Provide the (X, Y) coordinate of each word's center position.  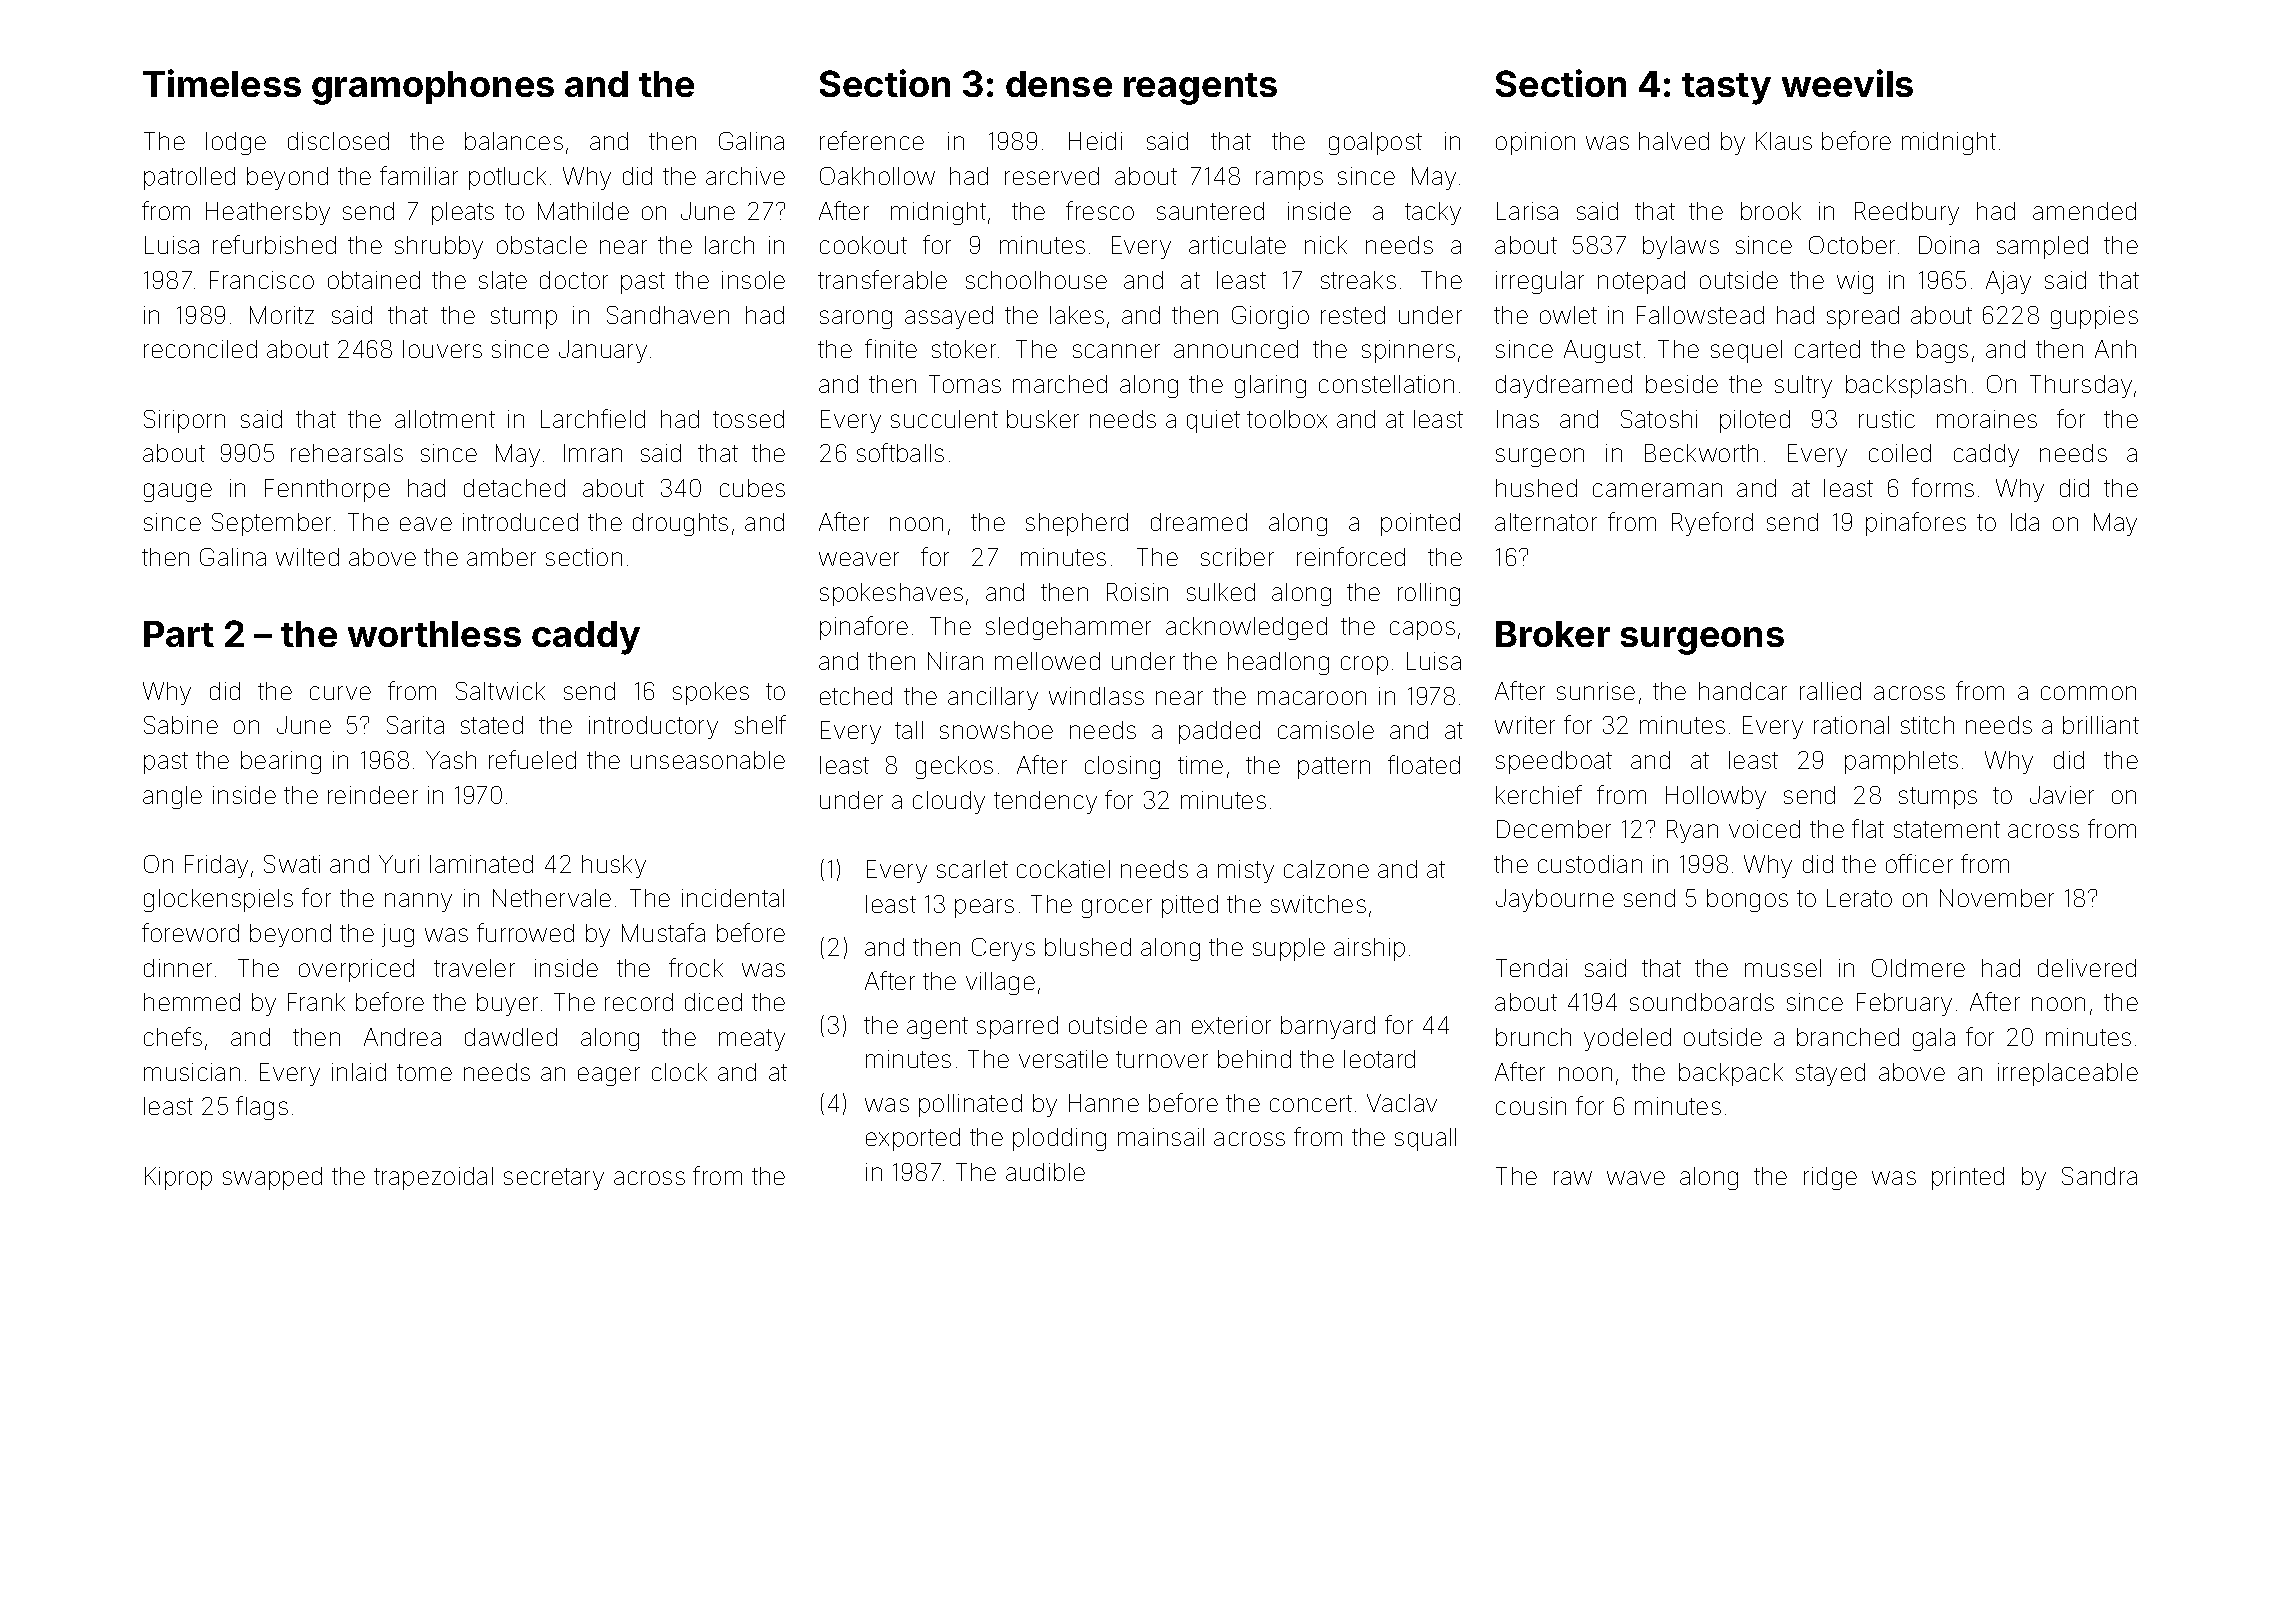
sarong (856, 319)
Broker (1553, 634)
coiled (1900, 453)
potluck (507, 178)
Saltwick (500, 691)
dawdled (511, 1037)
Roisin (1137, 592)
